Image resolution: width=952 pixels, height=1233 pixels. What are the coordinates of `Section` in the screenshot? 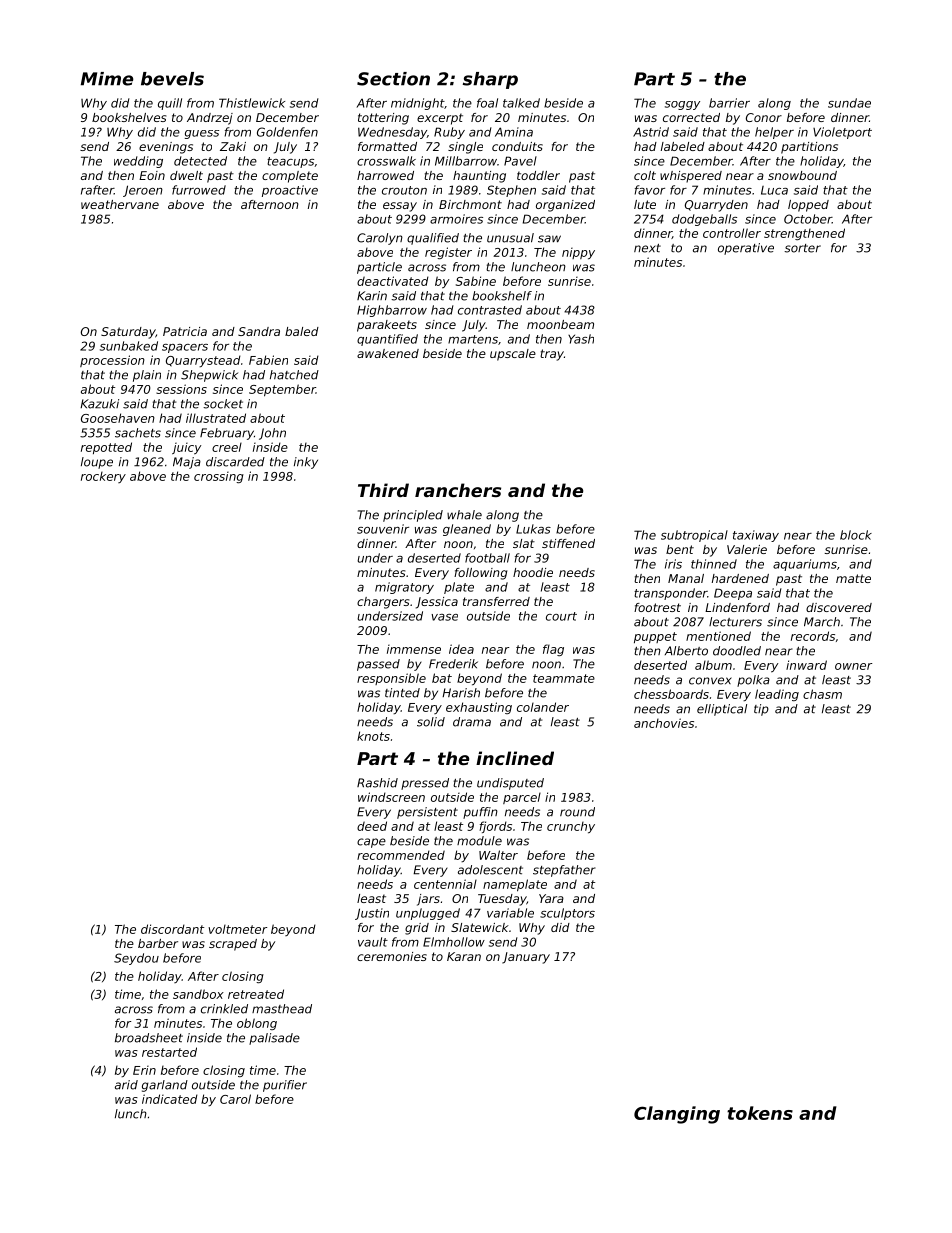 It's located at (393, 79).
